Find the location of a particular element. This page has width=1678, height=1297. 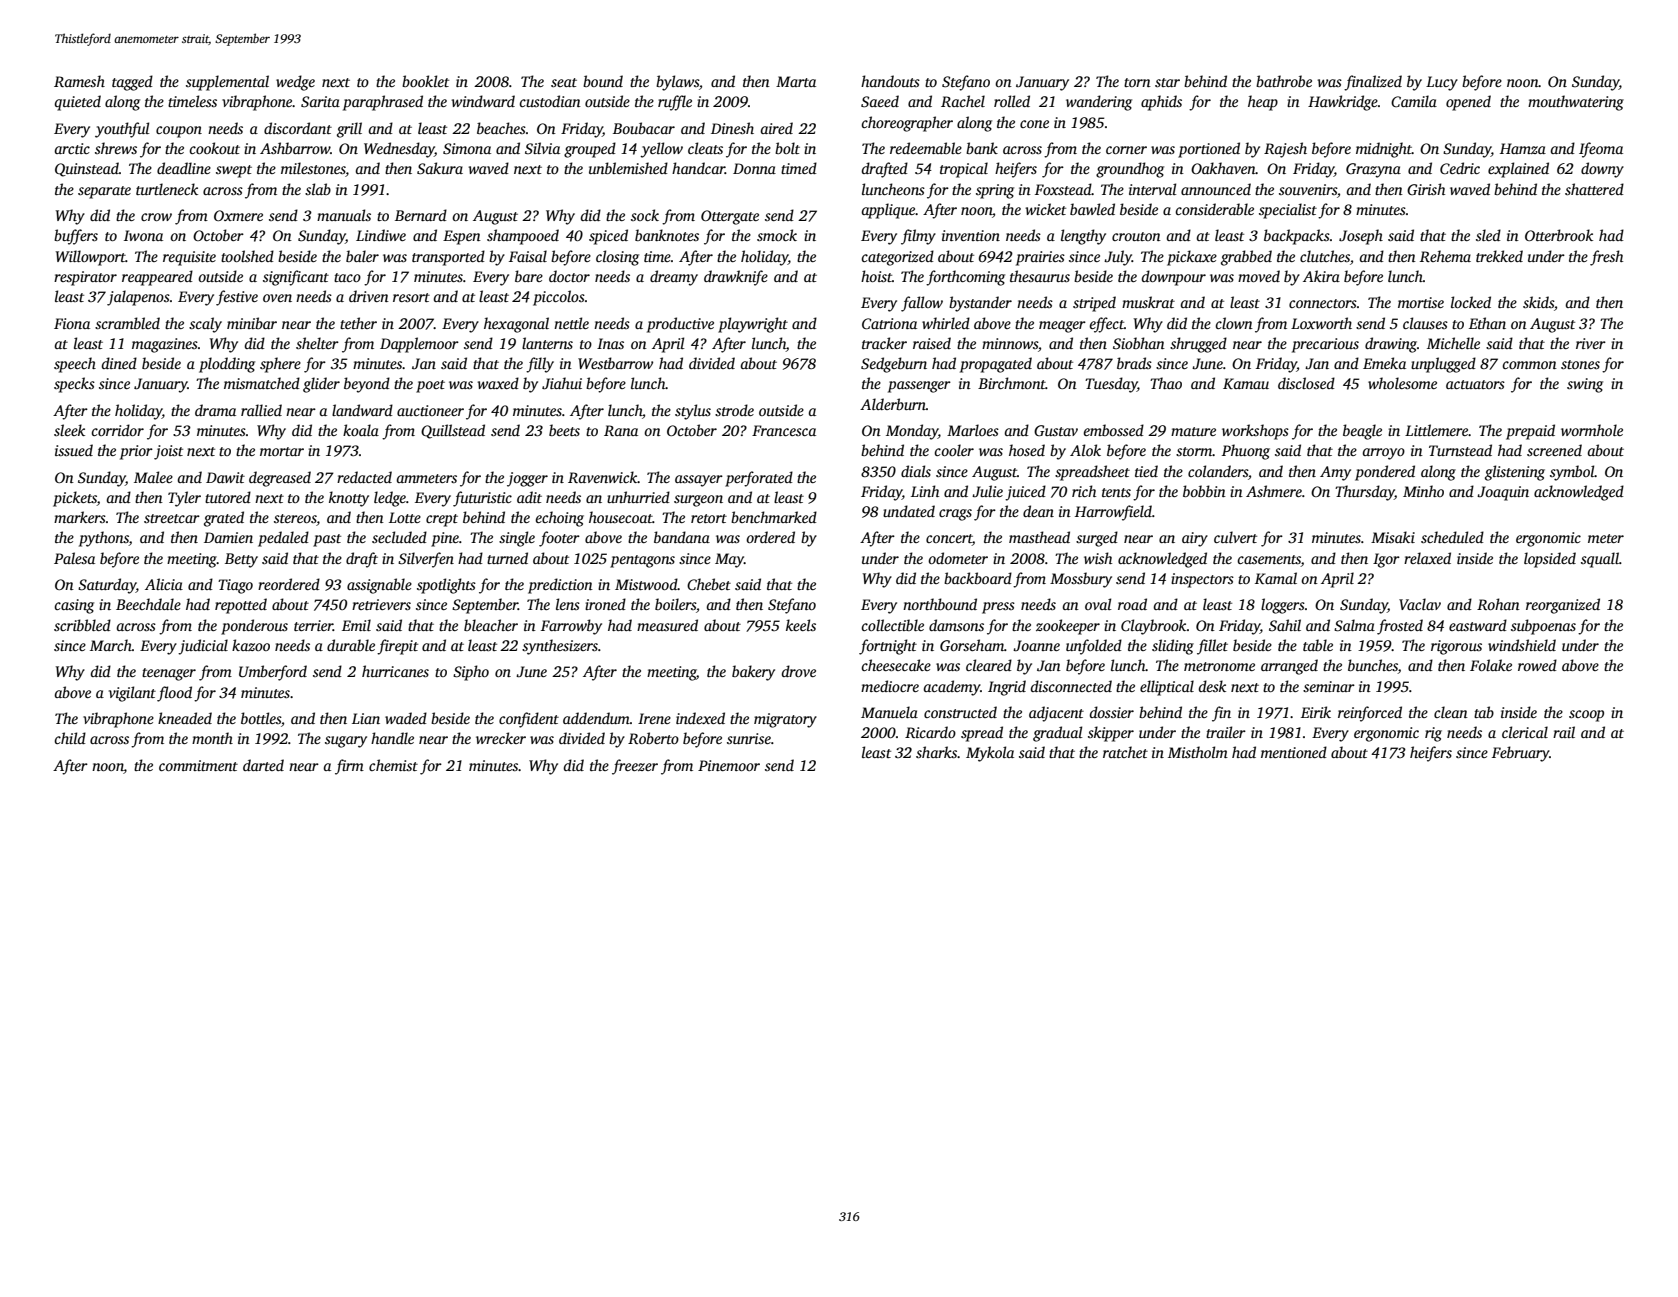

drawknife is located at coordinates (736, 278).
